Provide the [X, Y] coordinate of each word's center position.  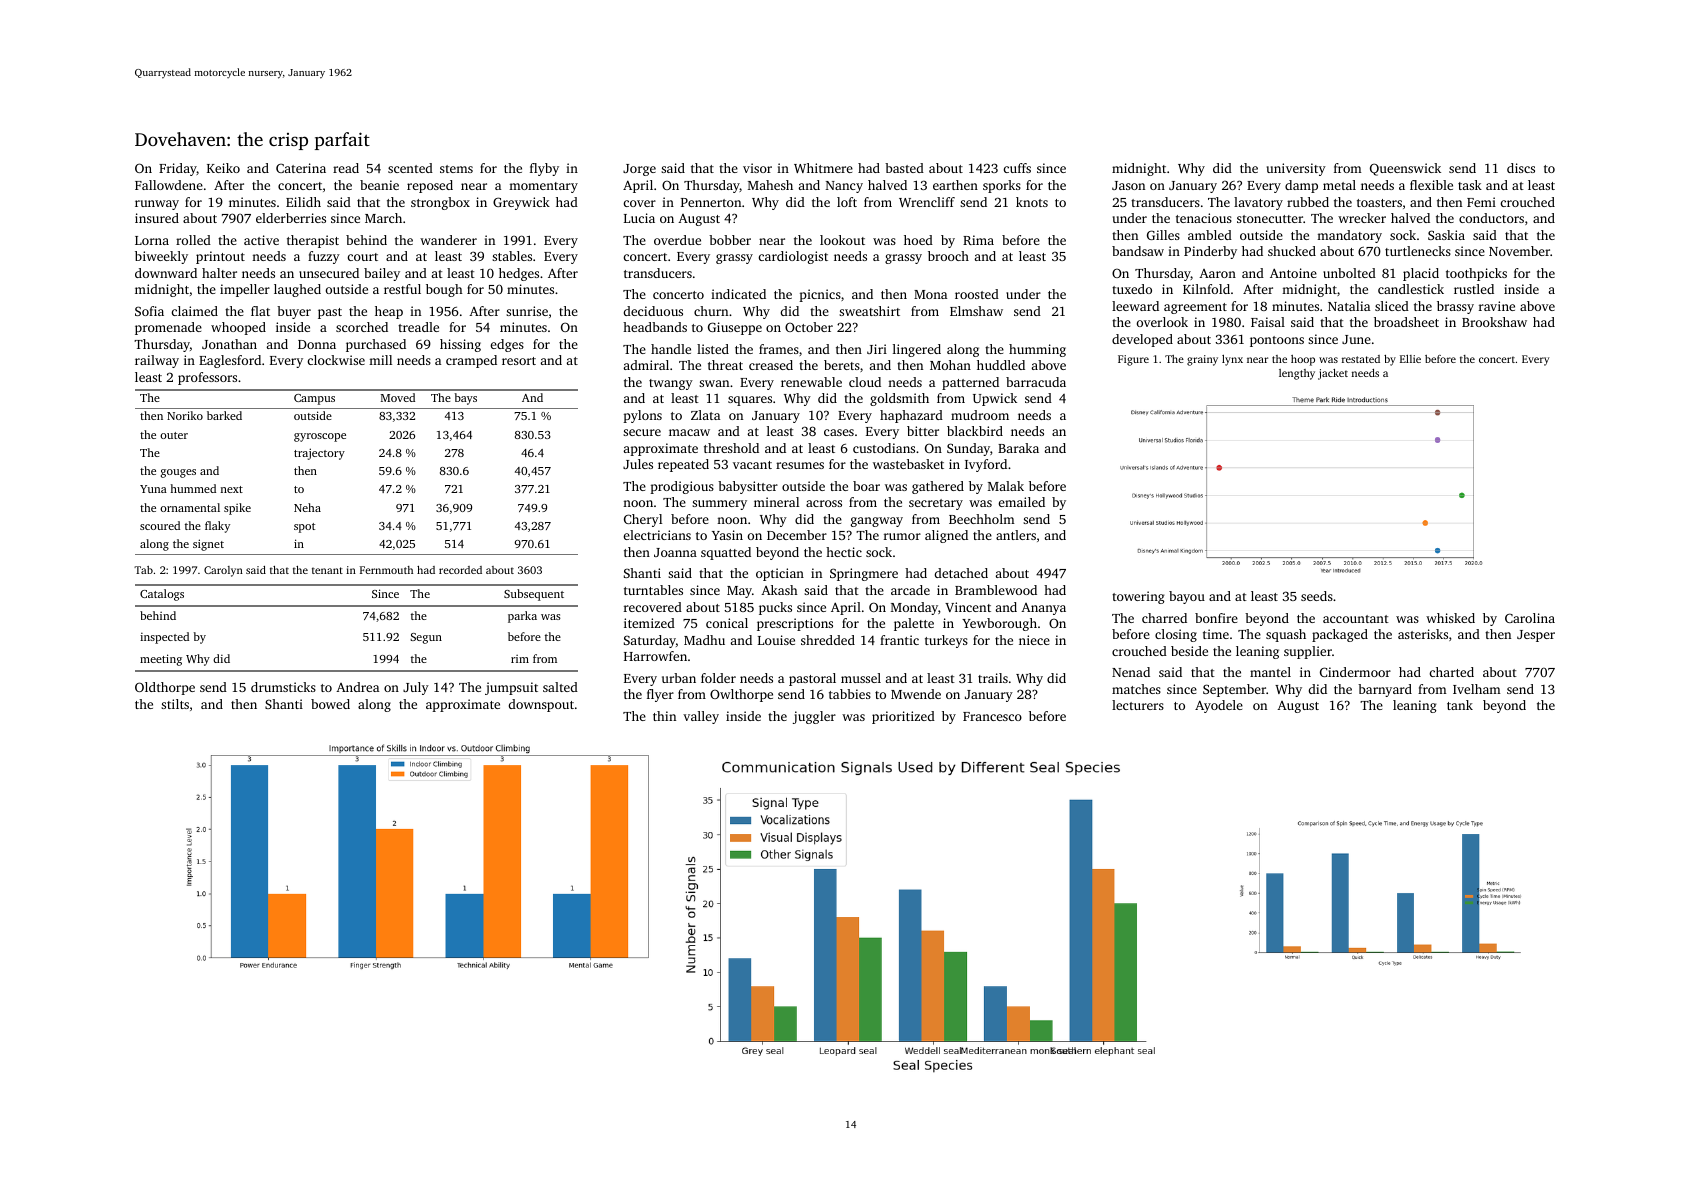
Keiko [223, 168]
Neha [307, 507]
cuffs [1017, 168]
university [1296, 169]
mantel [1270, 672]
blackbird [975, 431]
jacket [1333, 374]
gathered [938, 487]
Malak [1006, 486]
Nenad [1131, 672]
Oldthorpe [165, 688]
